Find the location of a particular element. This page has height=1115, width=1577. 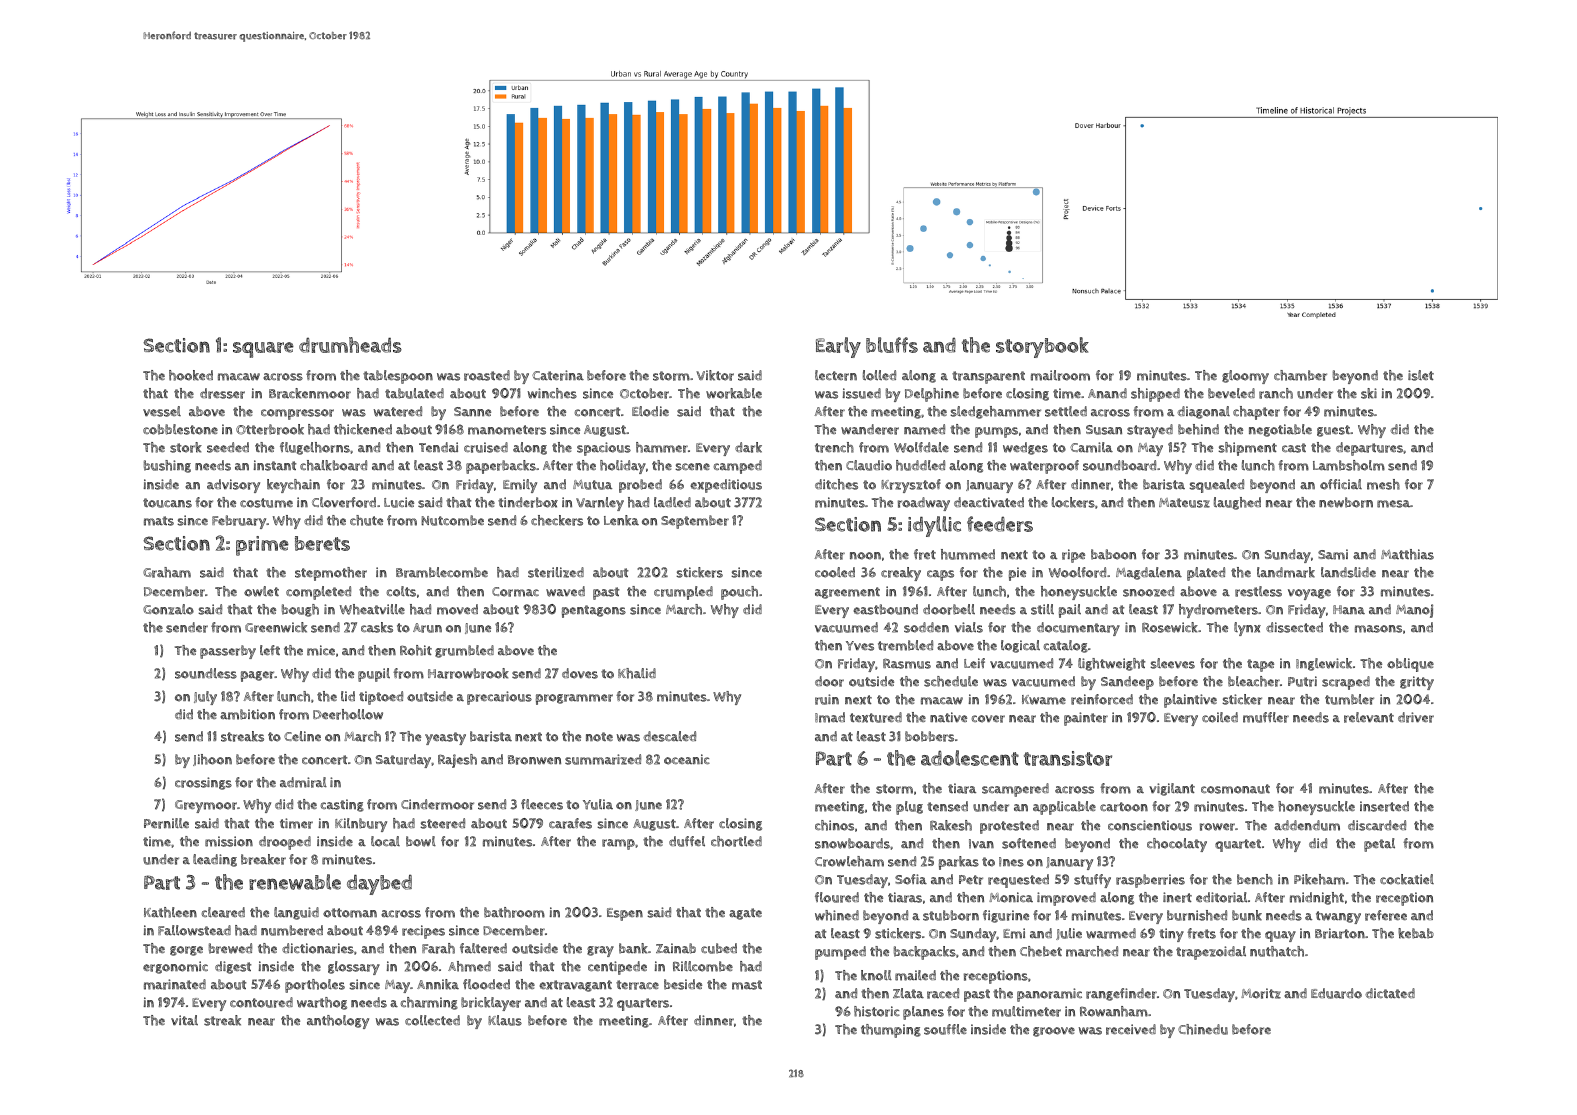

ranch is located at coordinates (1276, 393).
